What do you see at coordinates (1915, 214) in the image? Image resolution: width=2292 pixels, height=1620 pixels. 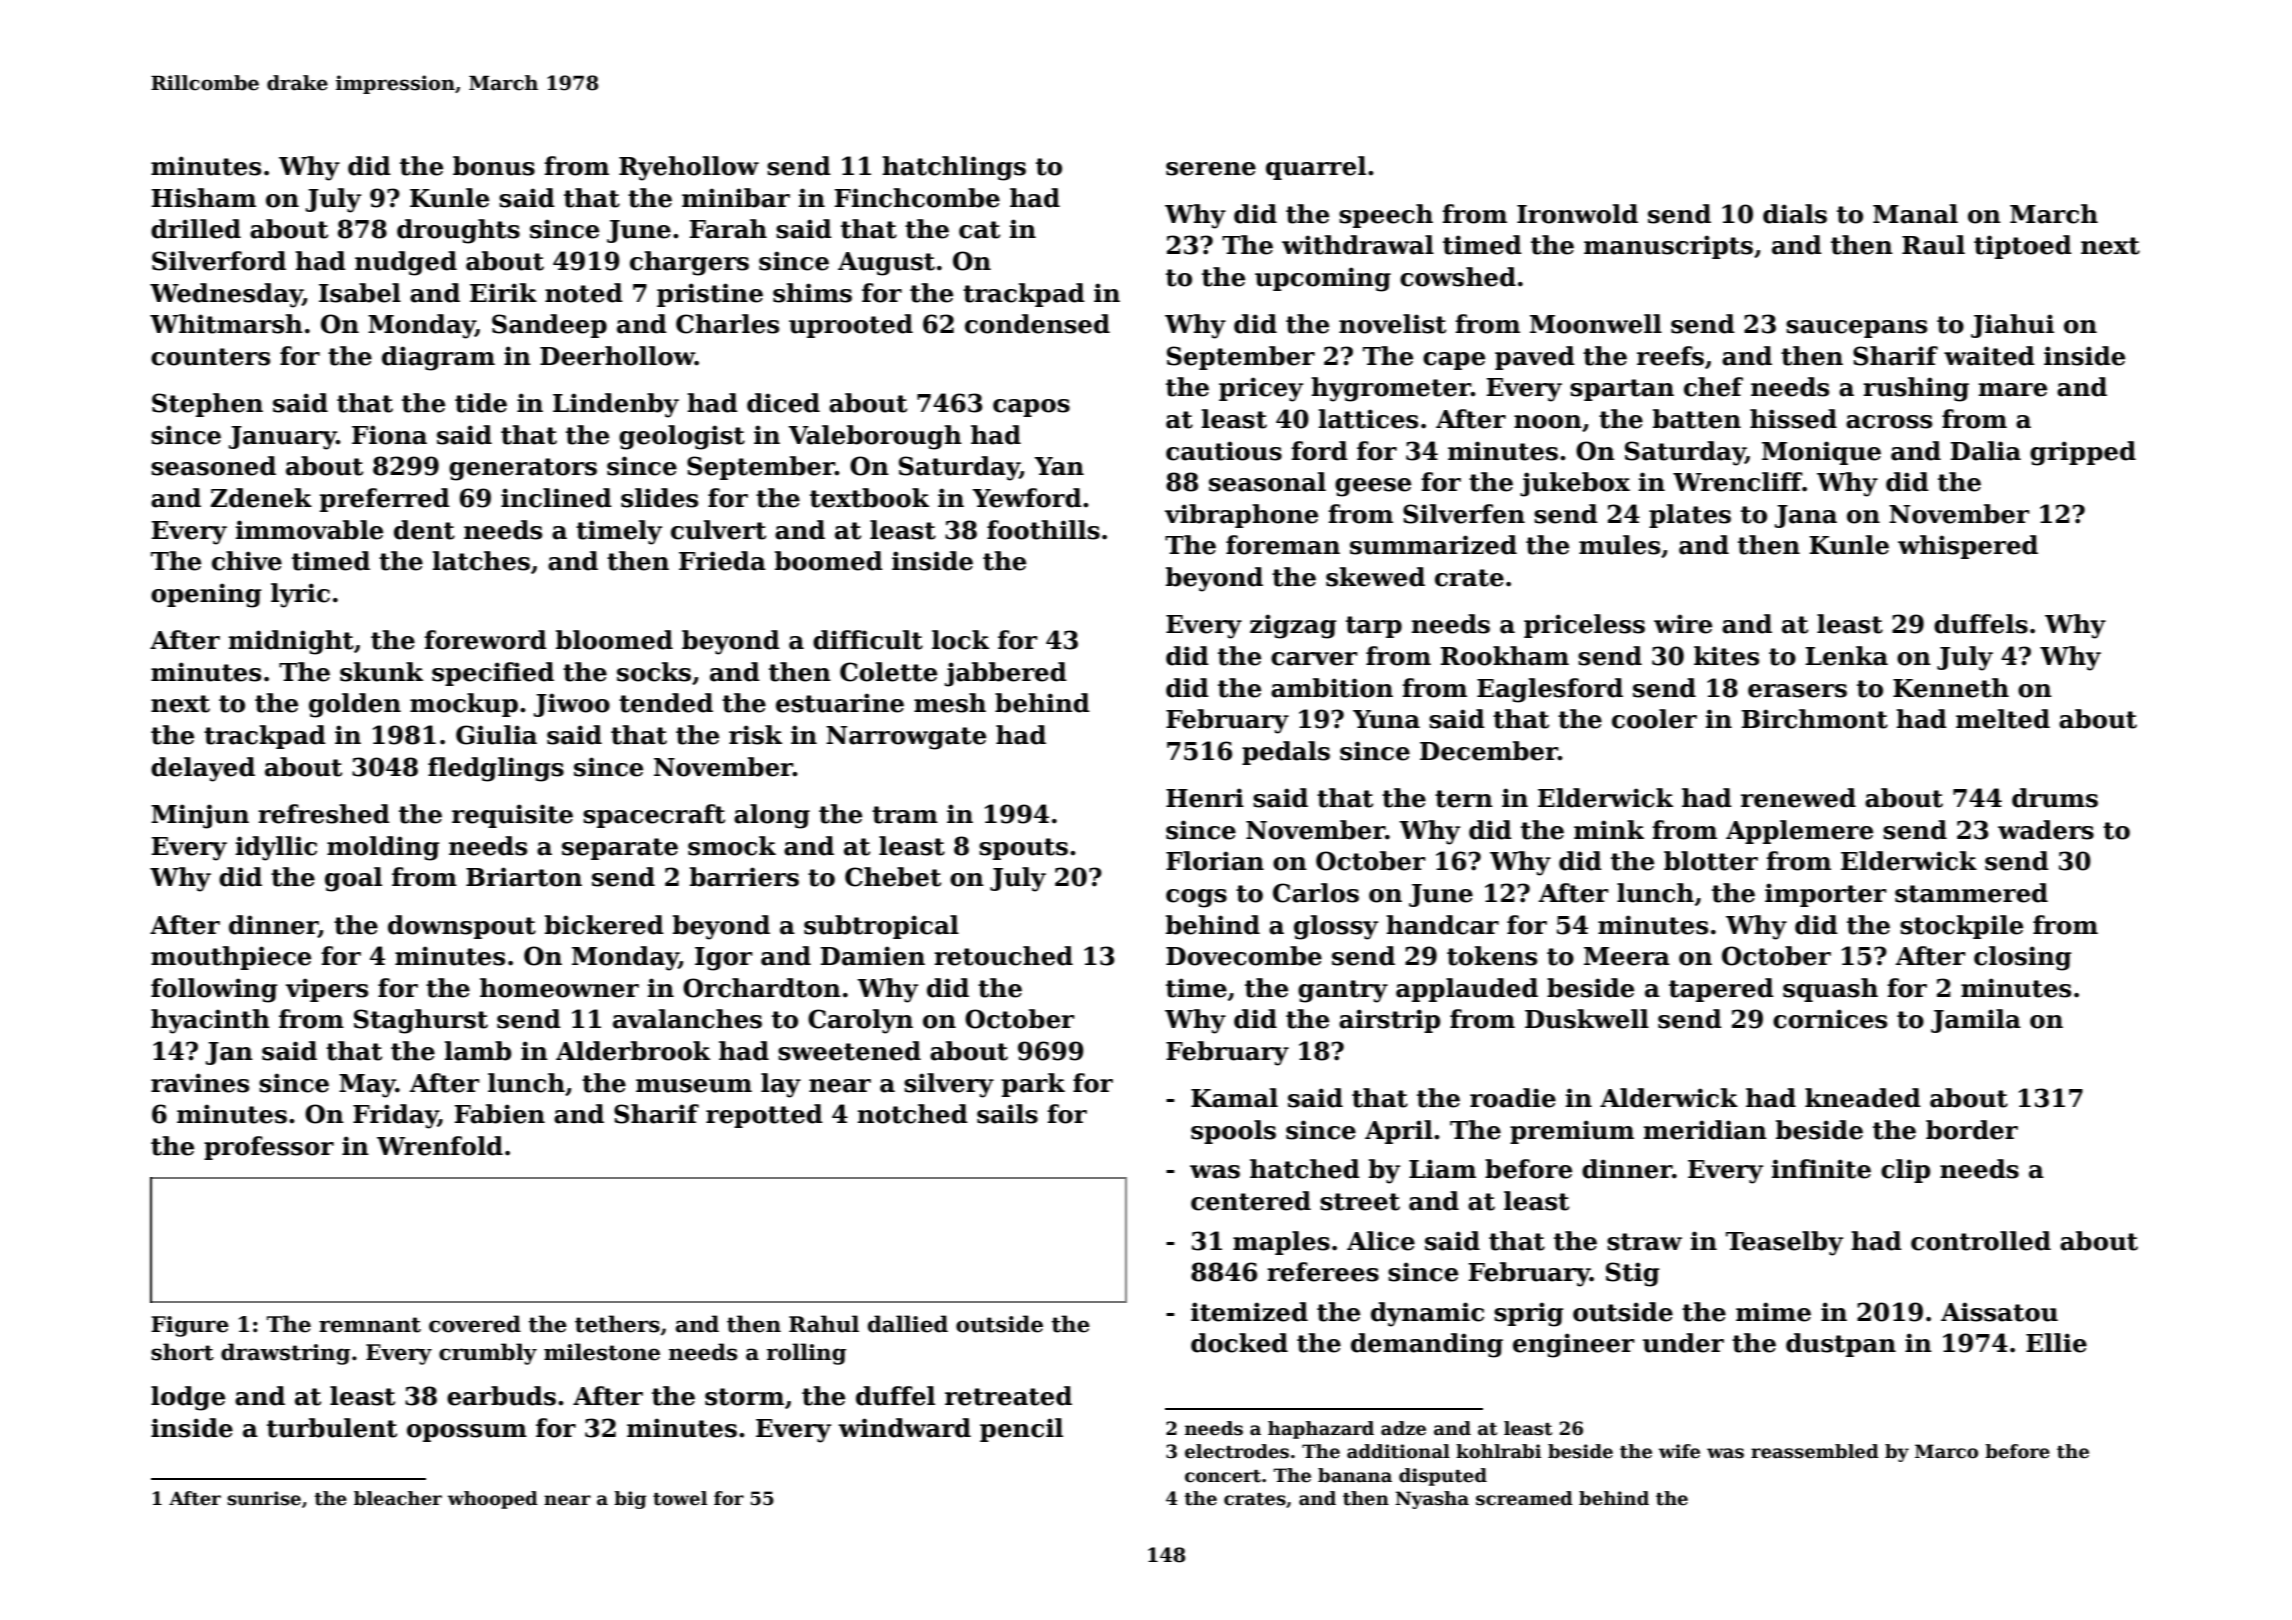 I see `Manal` at bounding box center [1915, 214].
